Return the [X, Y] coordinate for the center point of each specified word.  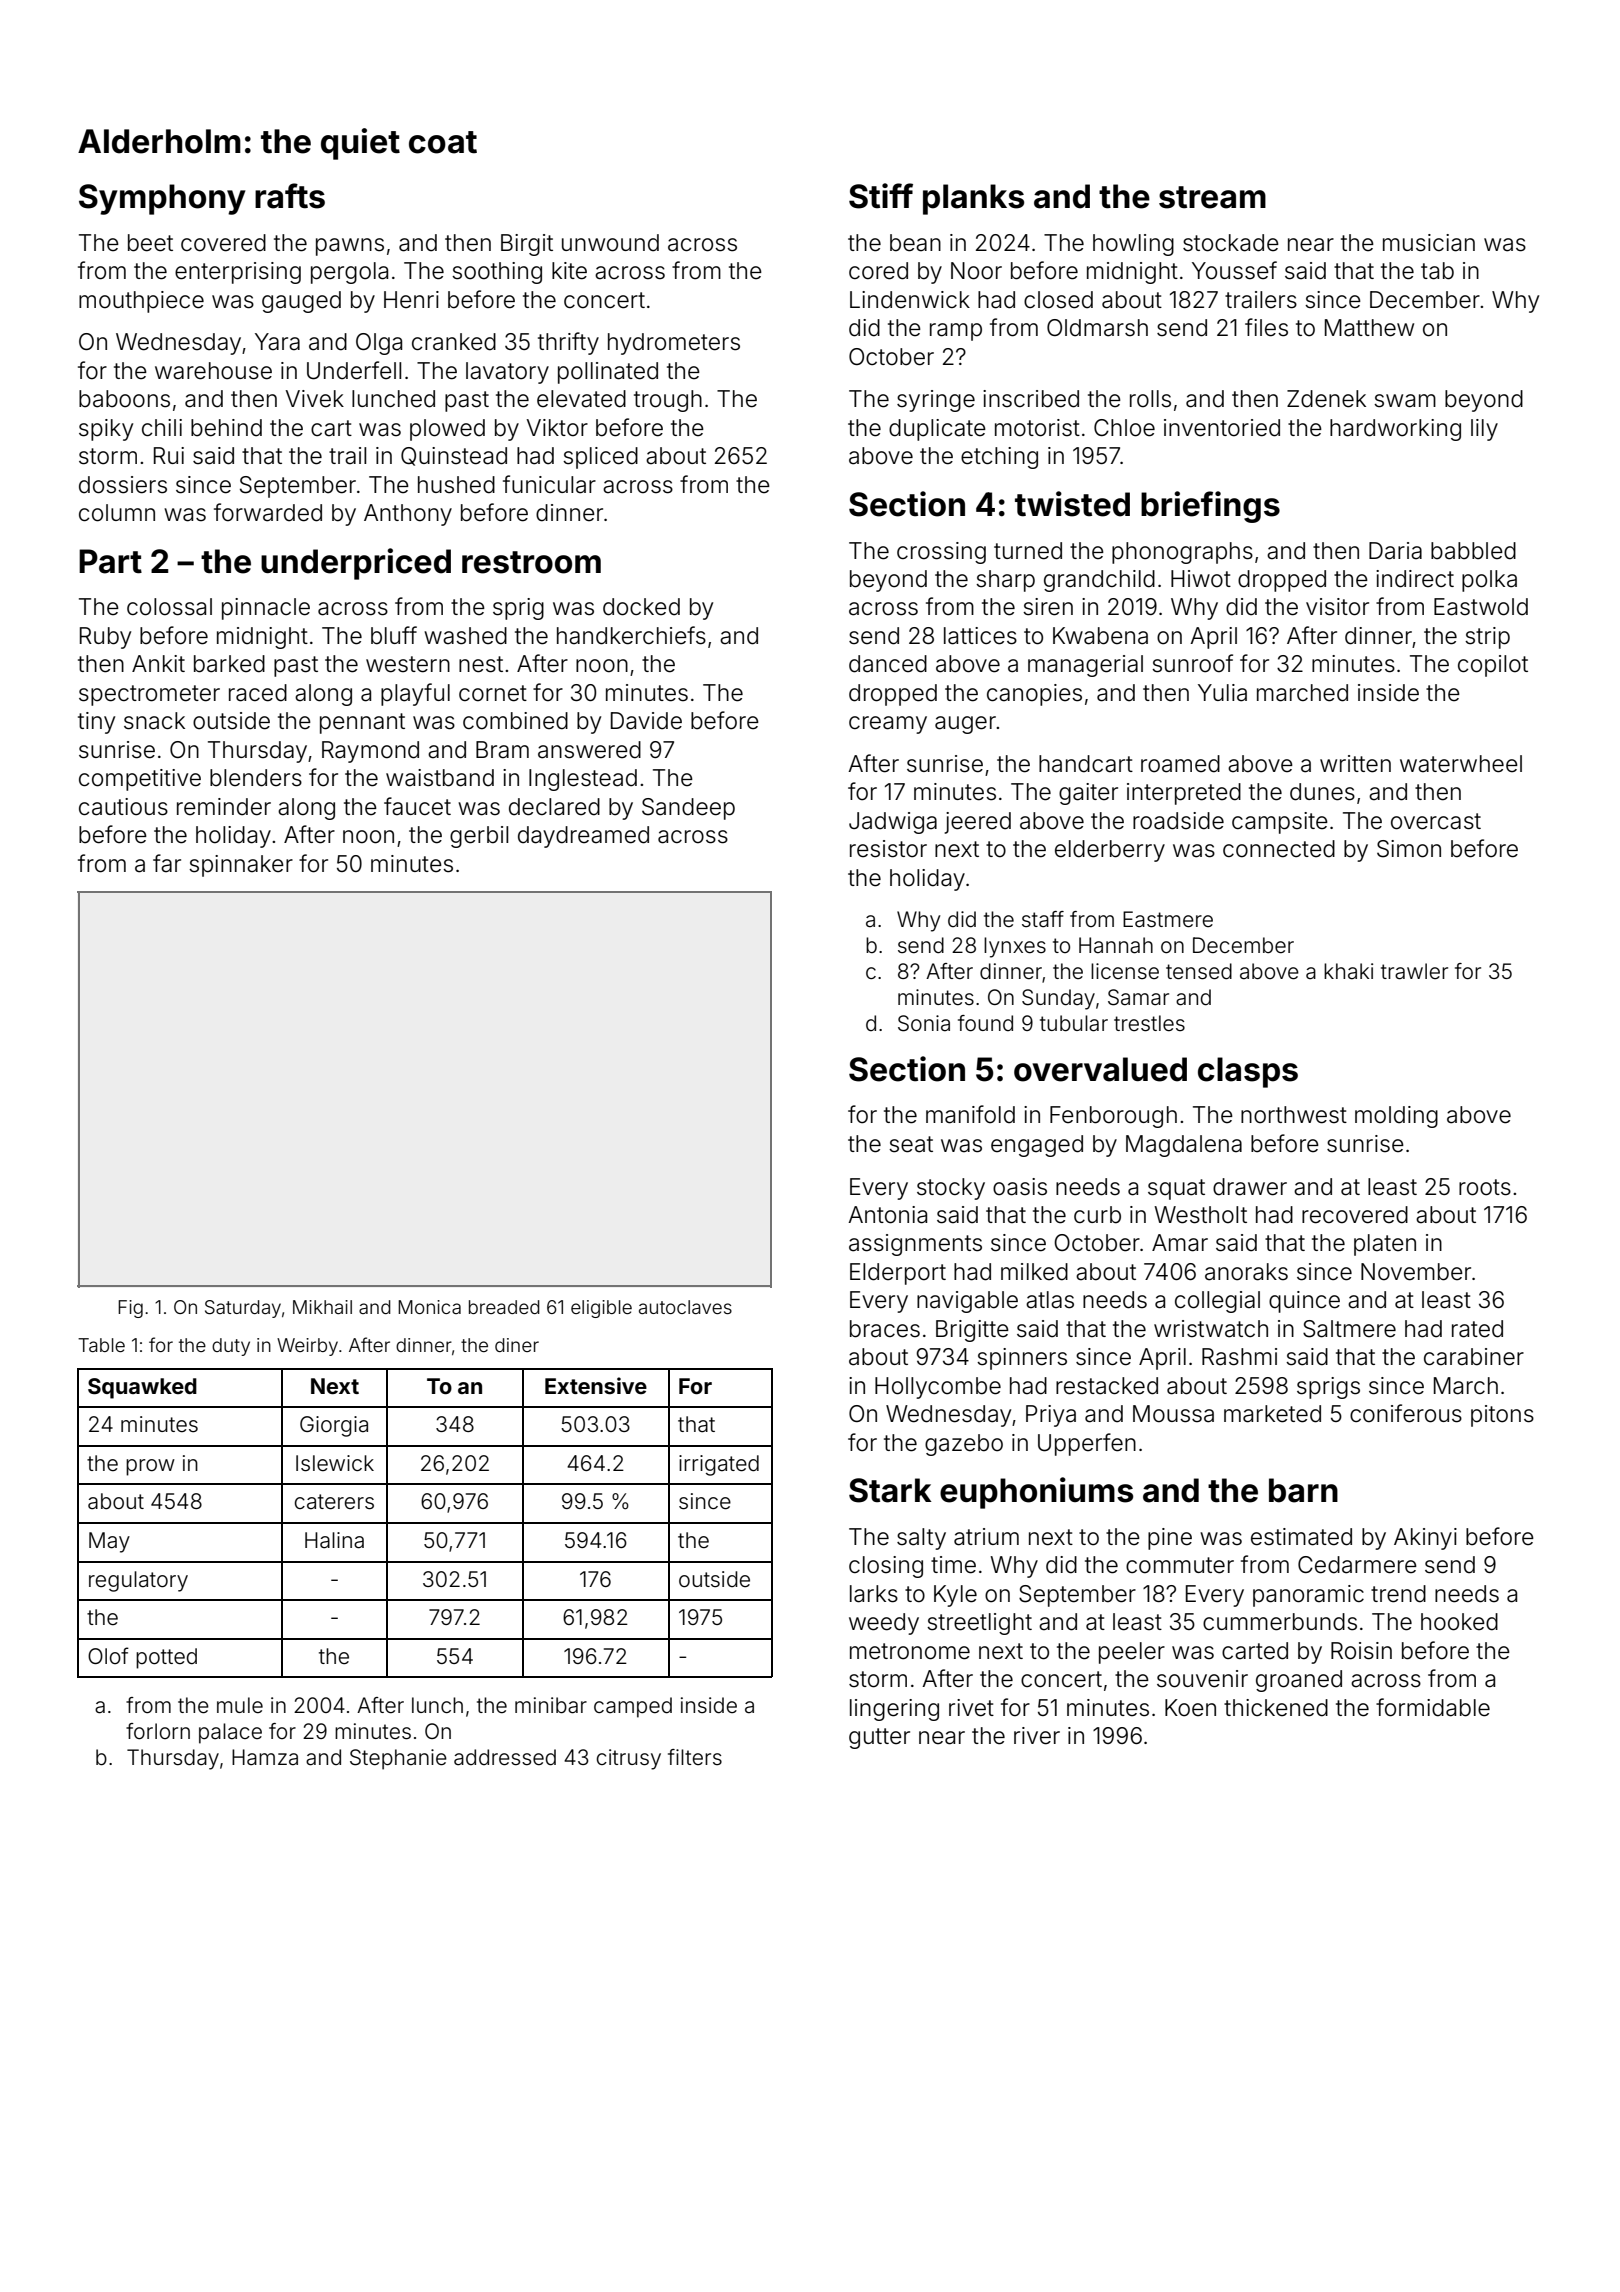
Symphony [162, 199]
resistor [888, 849]
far [167, 863]
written [1355, 764]
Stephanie [398, 1759]
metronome [910, 1651]
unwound [610, 243]
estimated [1301, 1537]
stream [1212, 197]
